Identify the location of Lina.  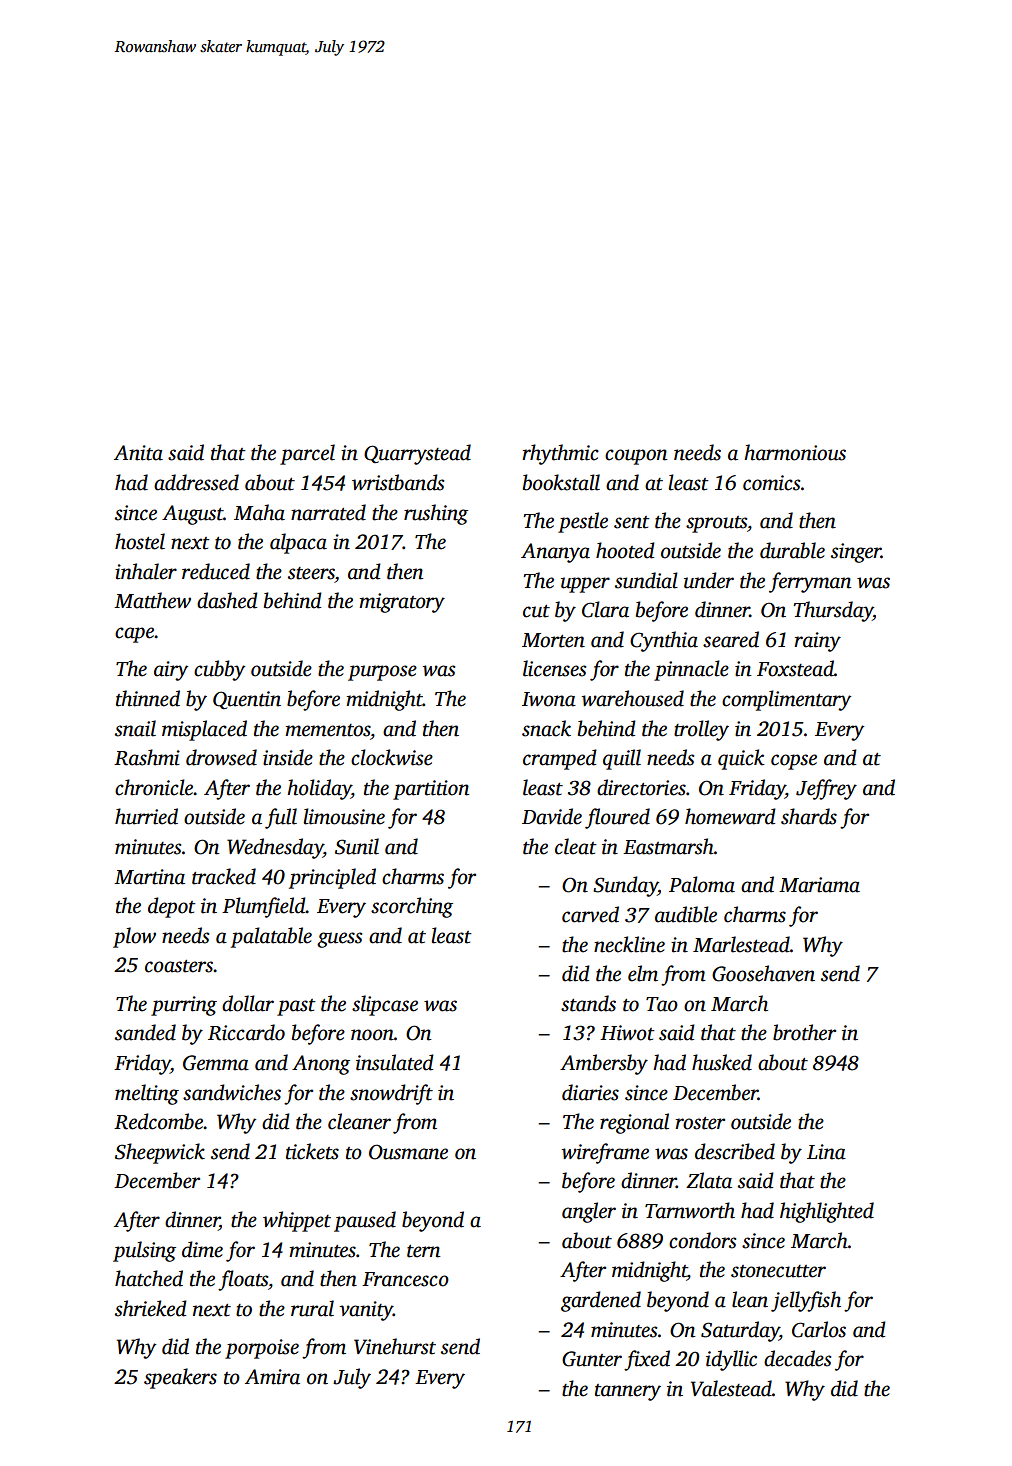
(826, 1152).
